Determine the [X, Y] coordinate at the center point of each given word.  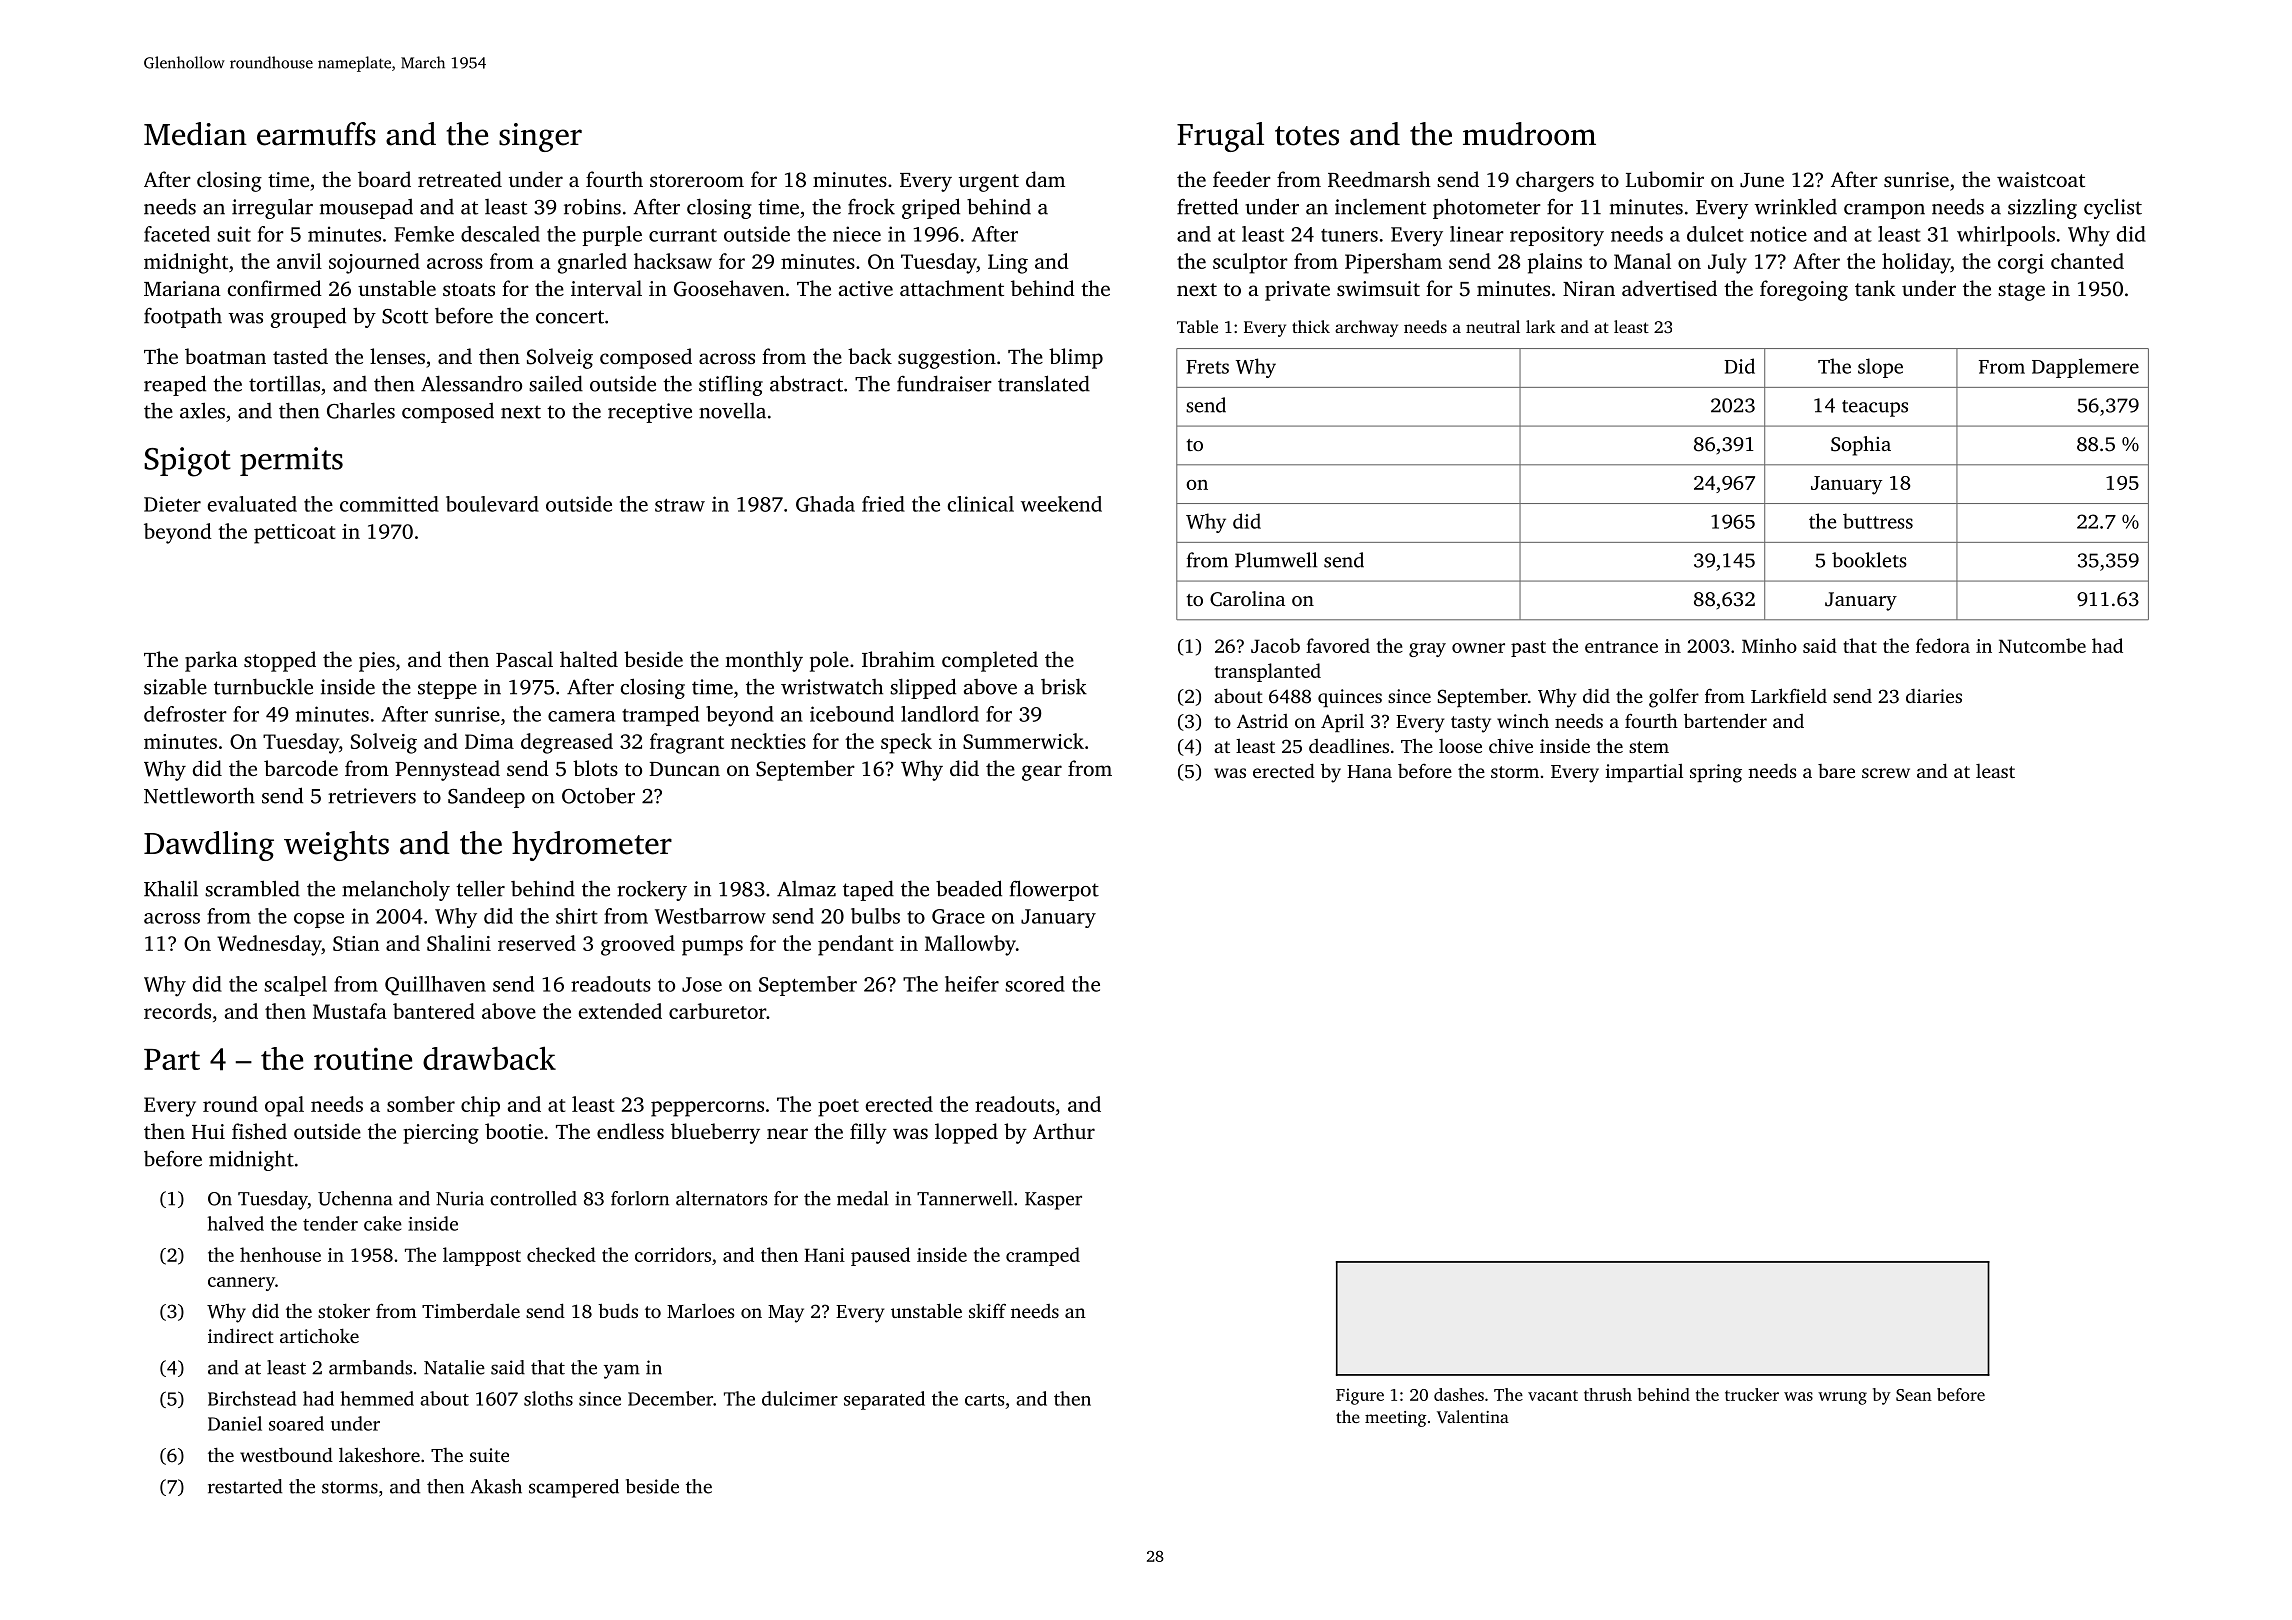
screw [1886, 773]
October [598, 795]
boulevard [492, 504]
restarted [245, 1486]
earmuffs [316, 134]
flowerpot [1054, 890]
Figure [1360, 1396]
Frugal [1220, 137]
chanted [2087, 261]
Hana [1369, 771]
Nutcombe [2042, 645]
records [177, 1011]
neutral [1493, 326]
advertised [1669, 288]
